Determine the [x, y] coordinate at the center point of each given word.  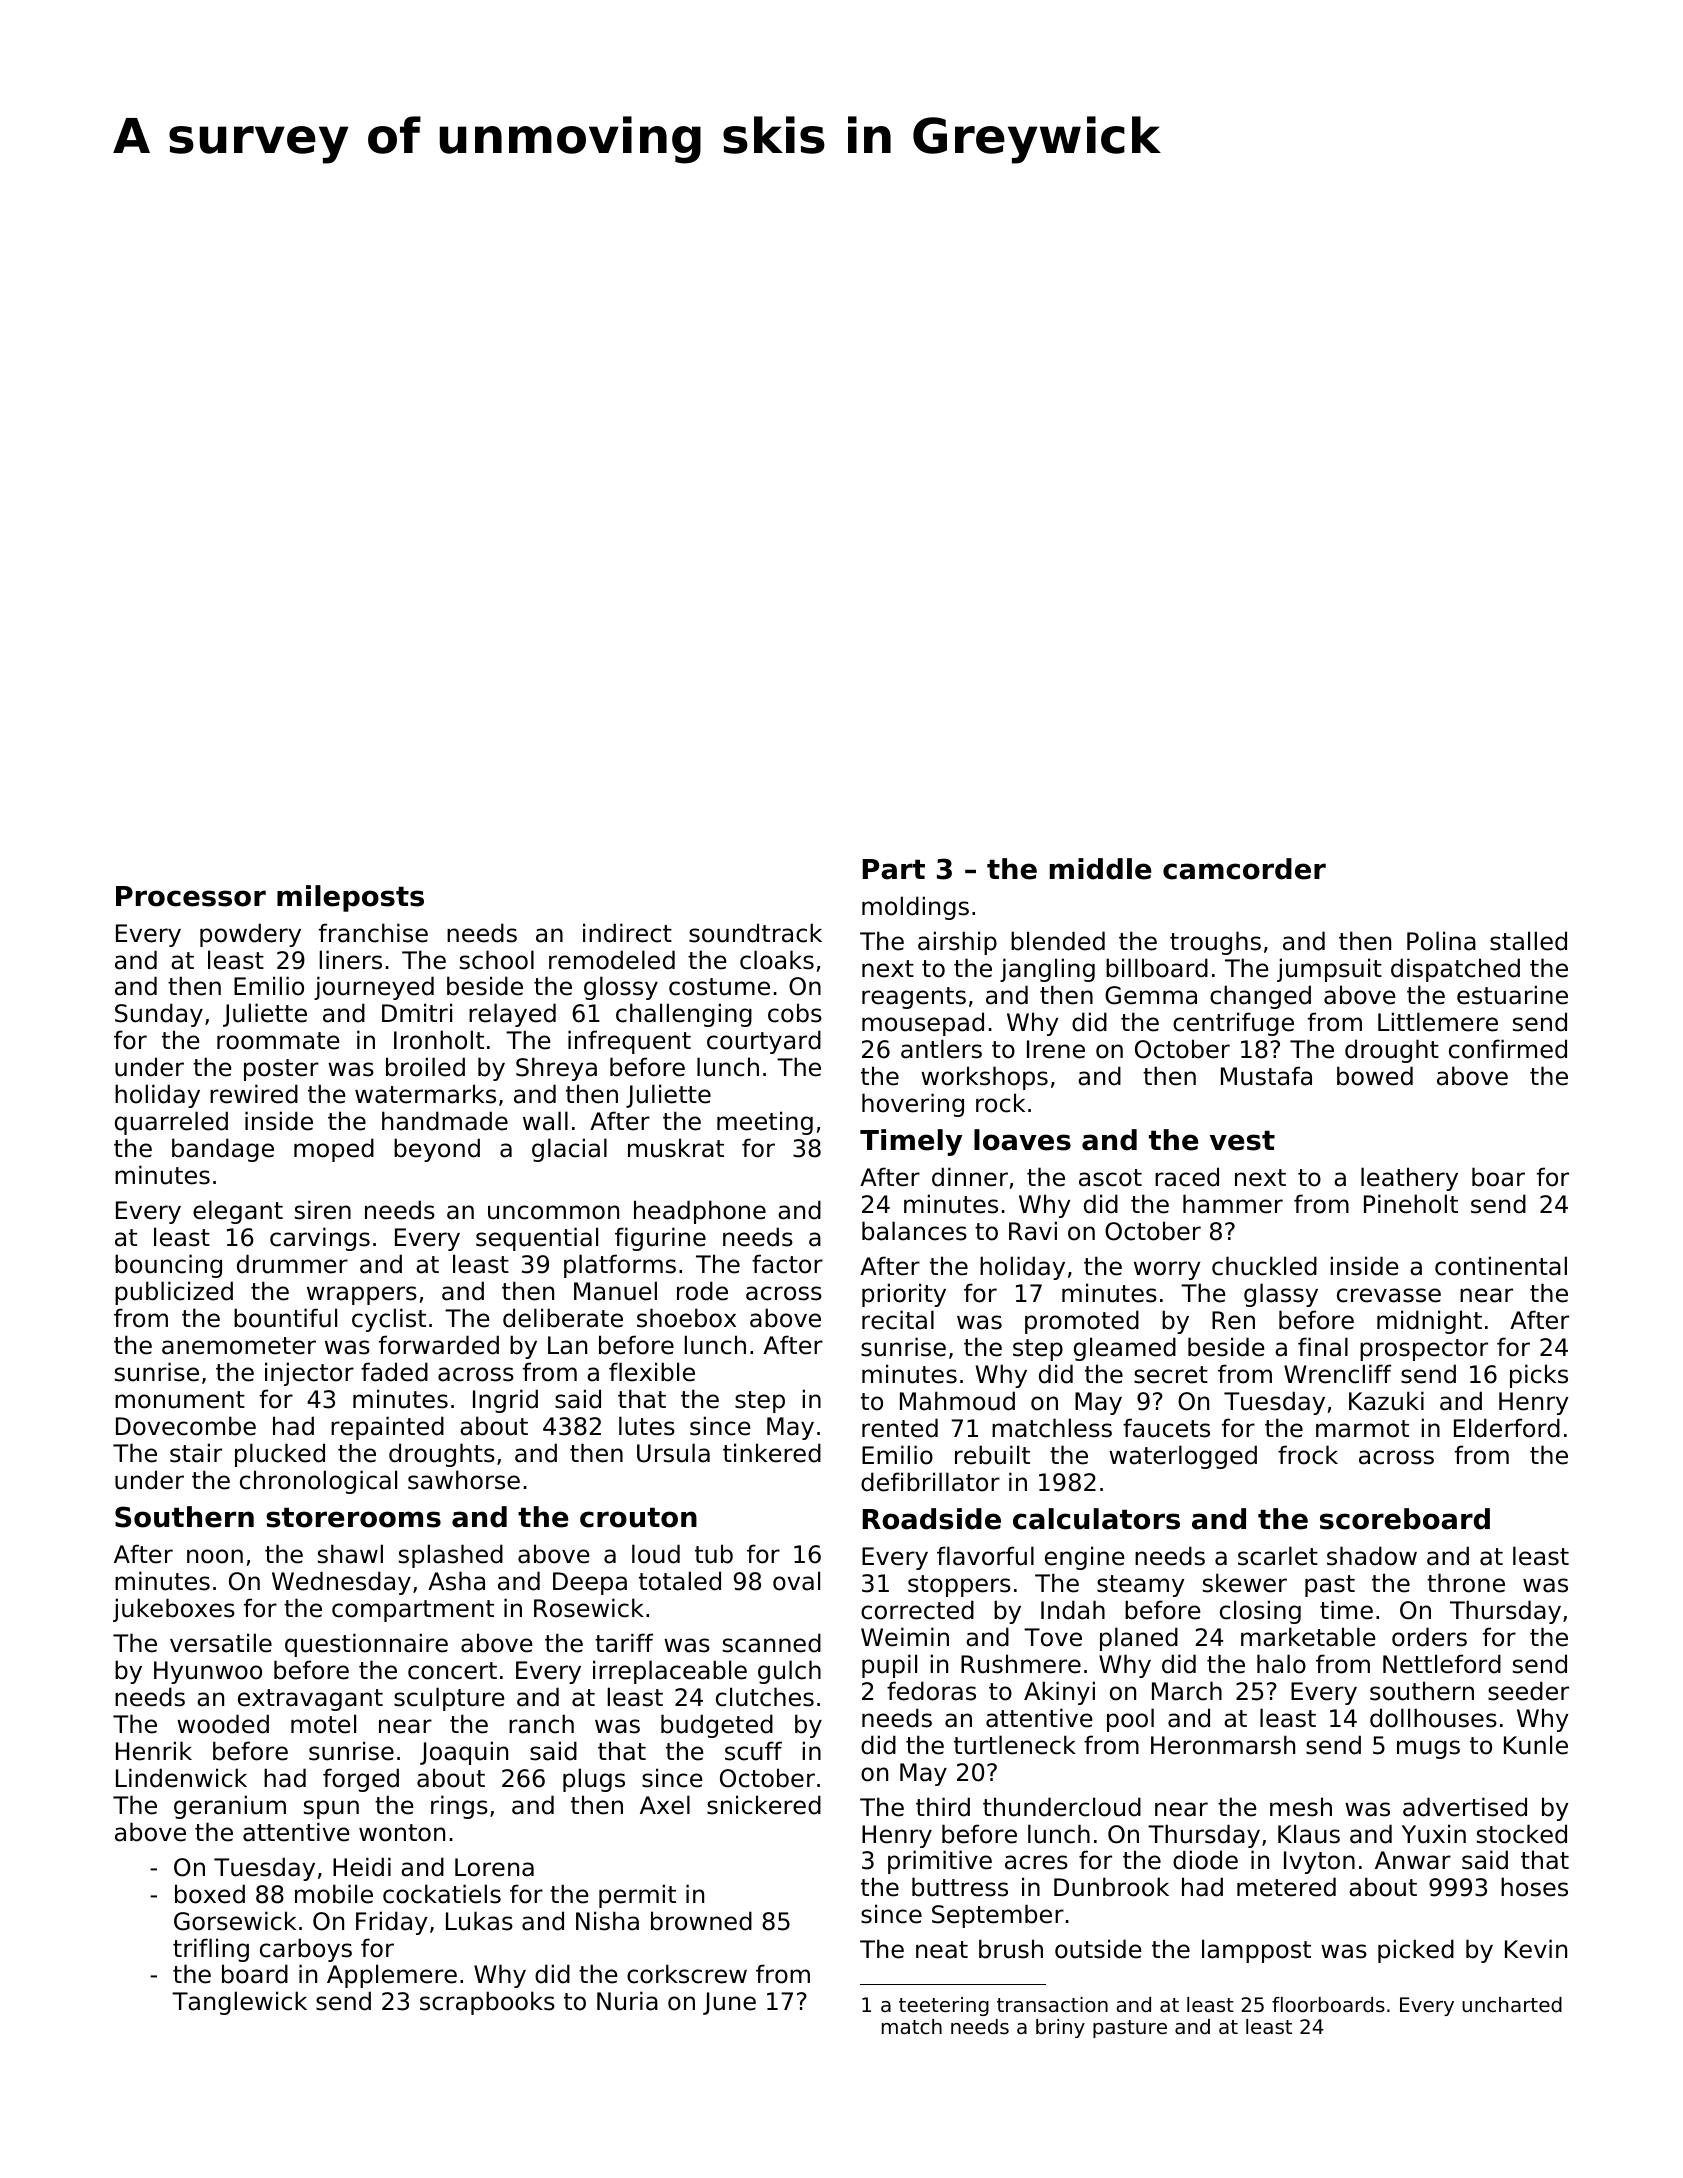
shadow [1372, 1556]
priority [904, 1295]
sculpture [449, 1699]
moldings [915, 908]
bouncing [168, 1266]
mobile [334, 1894]
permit [637, 1896]
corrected [917, 1610]
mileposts [350, 898]
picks [1539, 1376]
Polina [1441, 941]
